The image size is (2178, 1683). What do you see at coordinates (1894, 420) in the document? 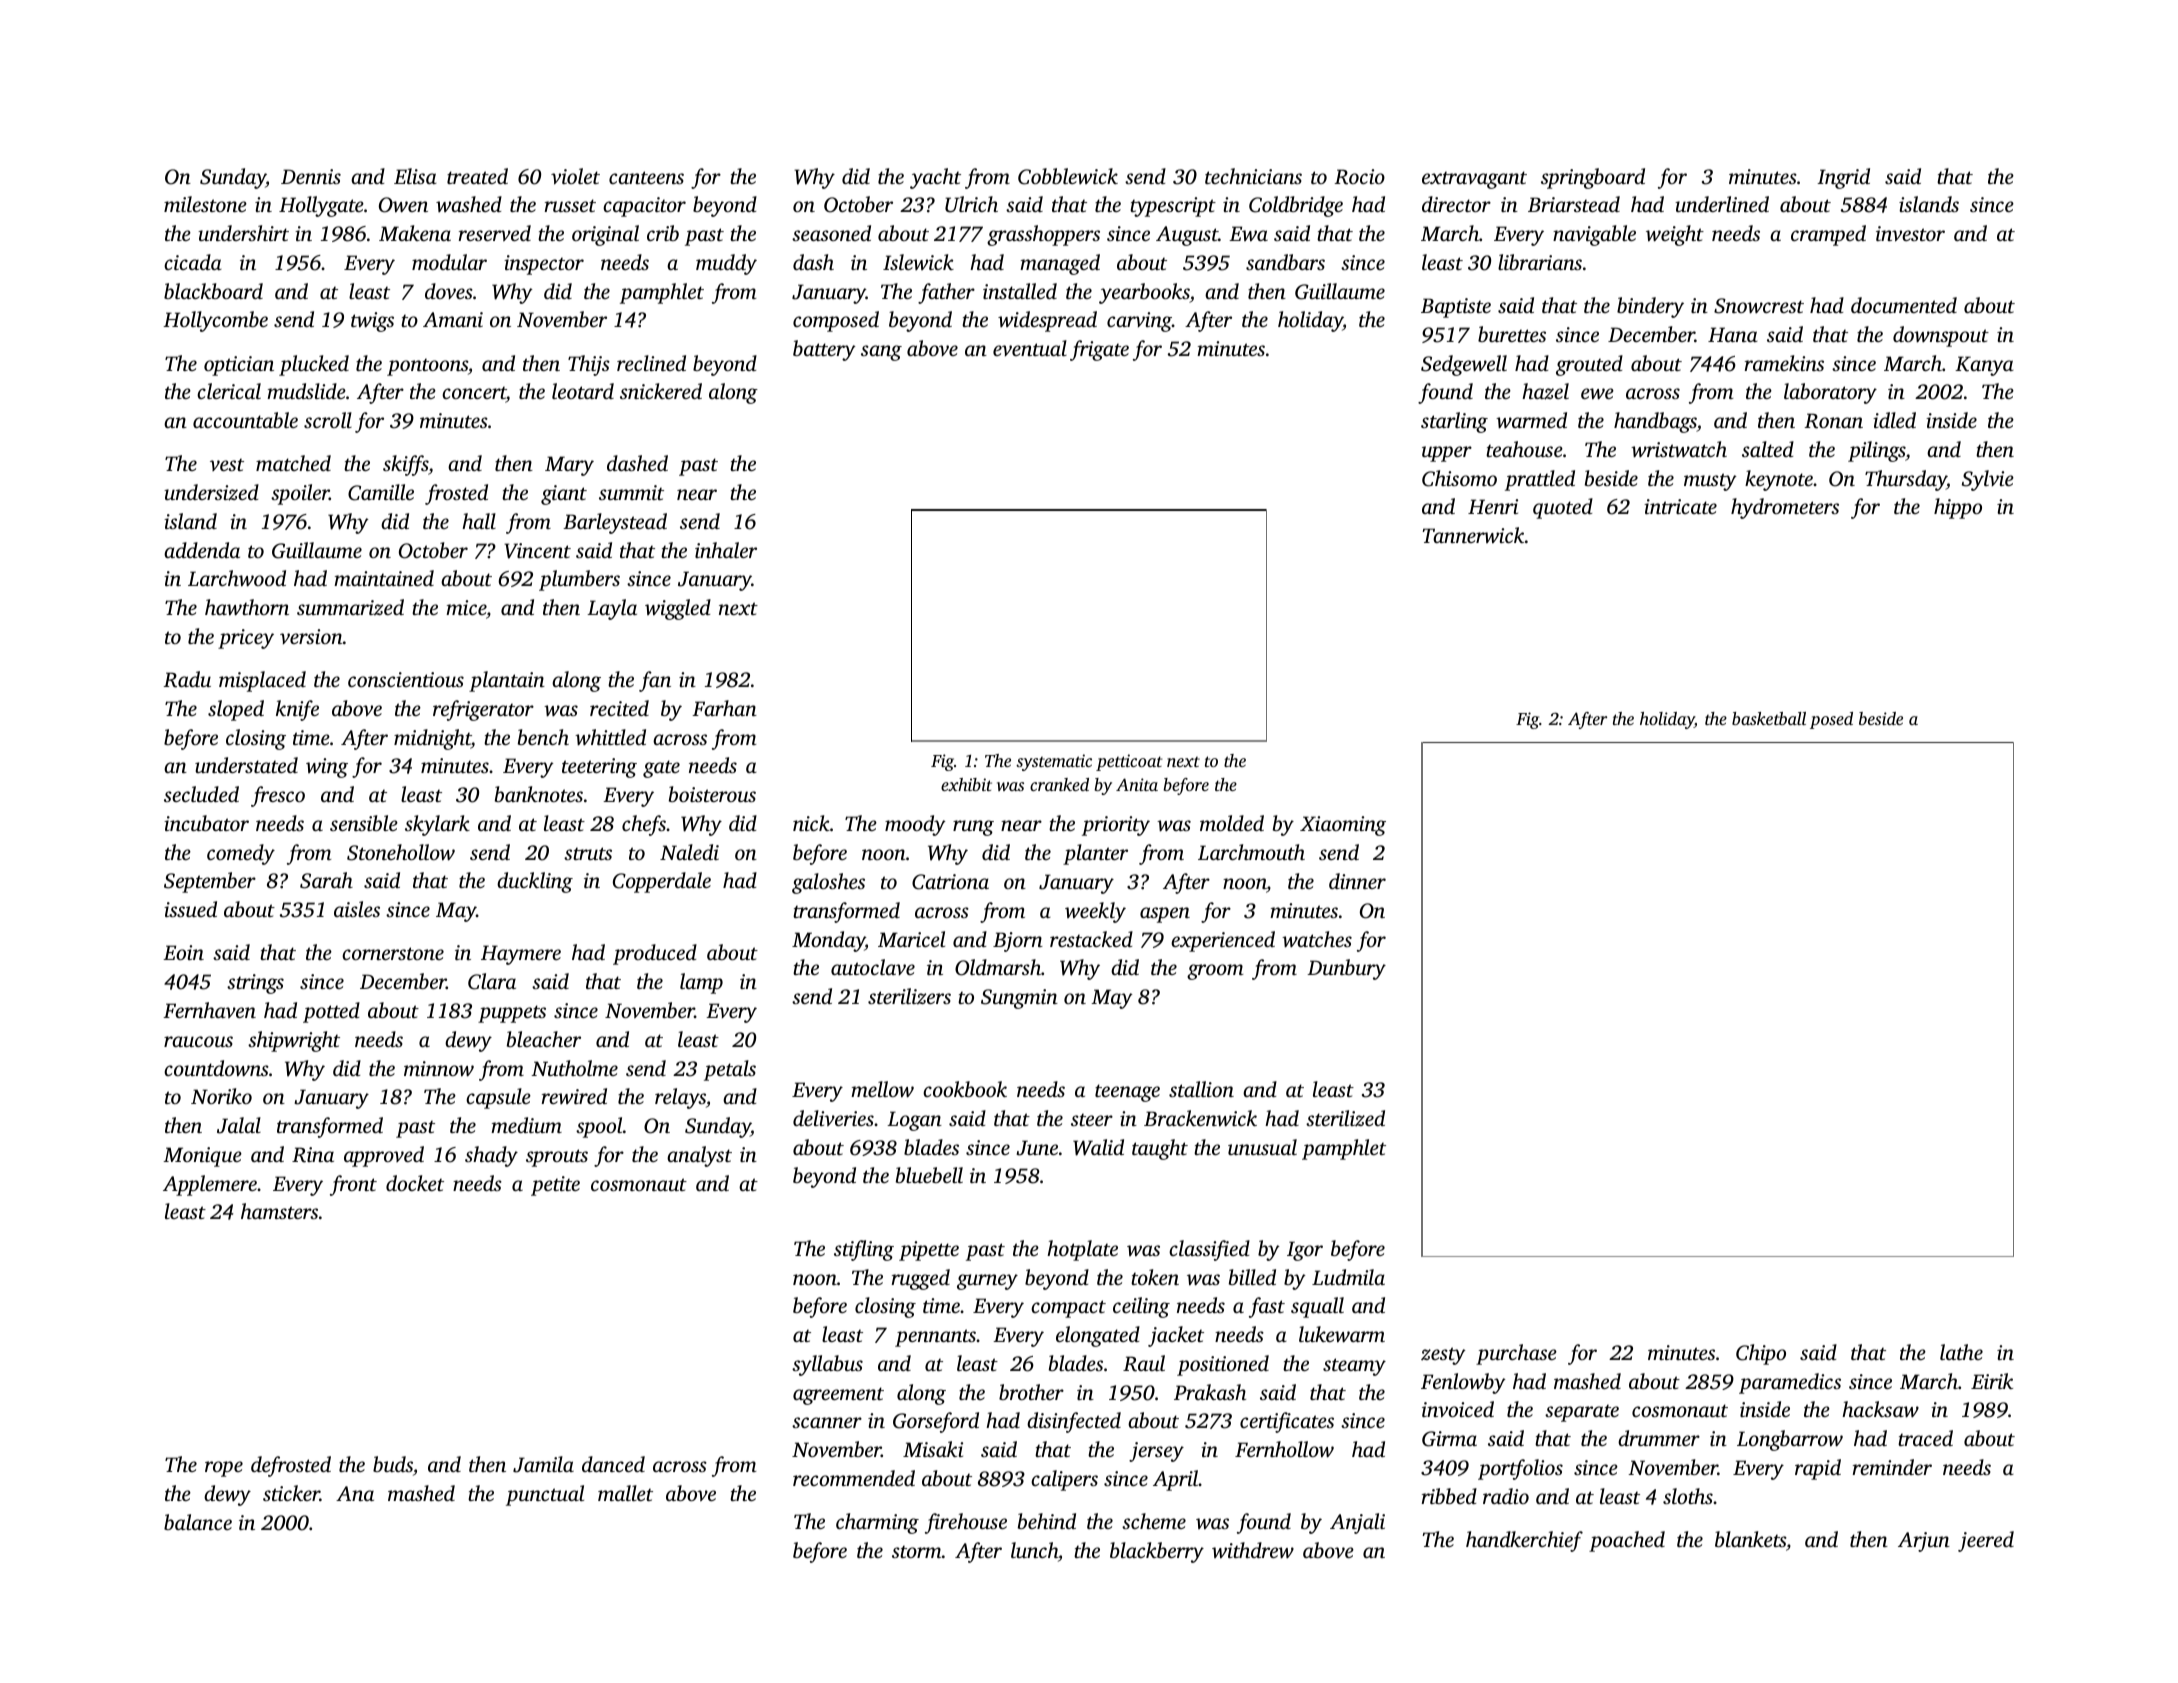
I see `idled` at bounding box center [1894, 420].
